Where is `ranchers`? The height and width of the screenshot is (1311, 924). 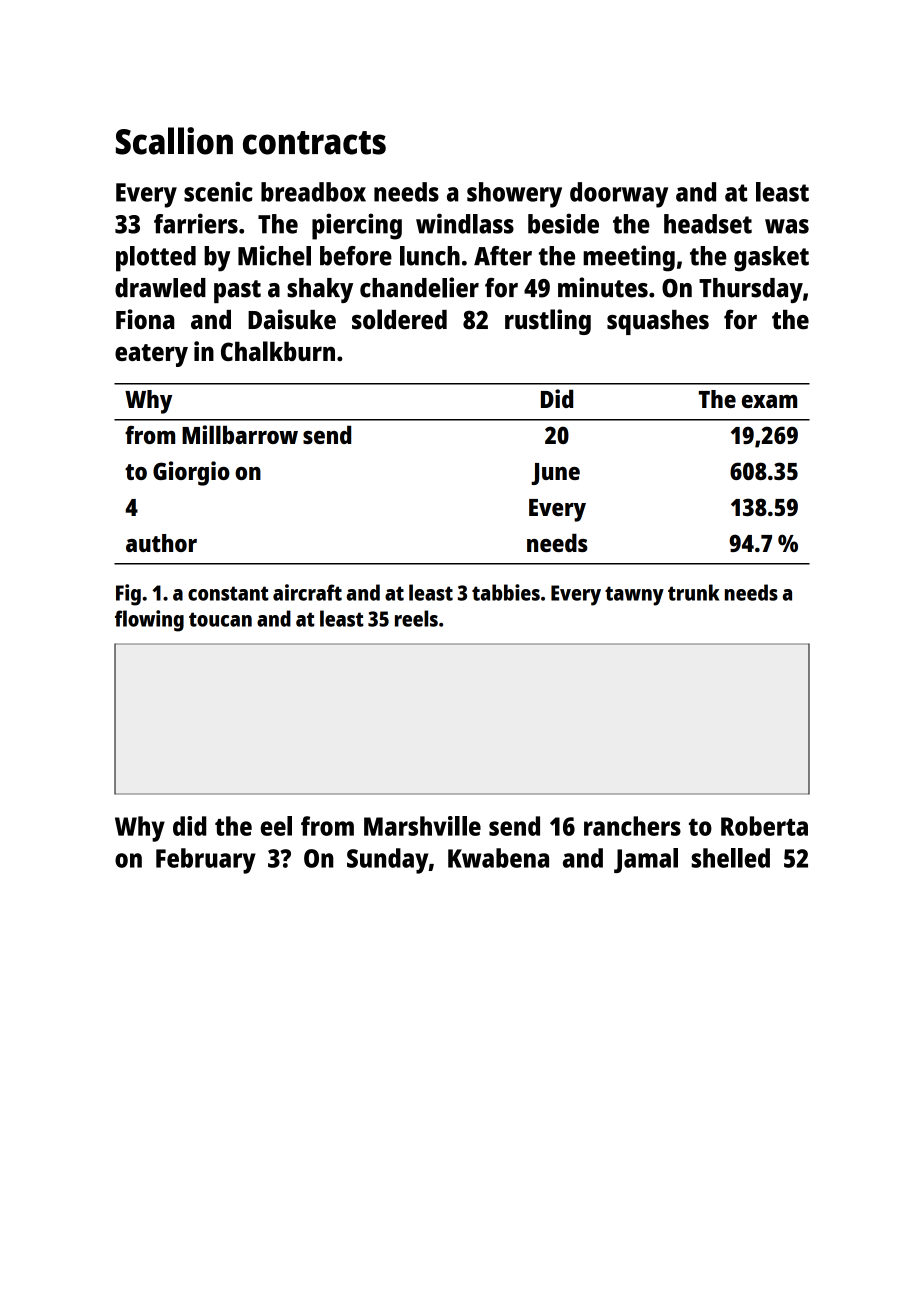
ranchers is located at coordinates (632, 826).
